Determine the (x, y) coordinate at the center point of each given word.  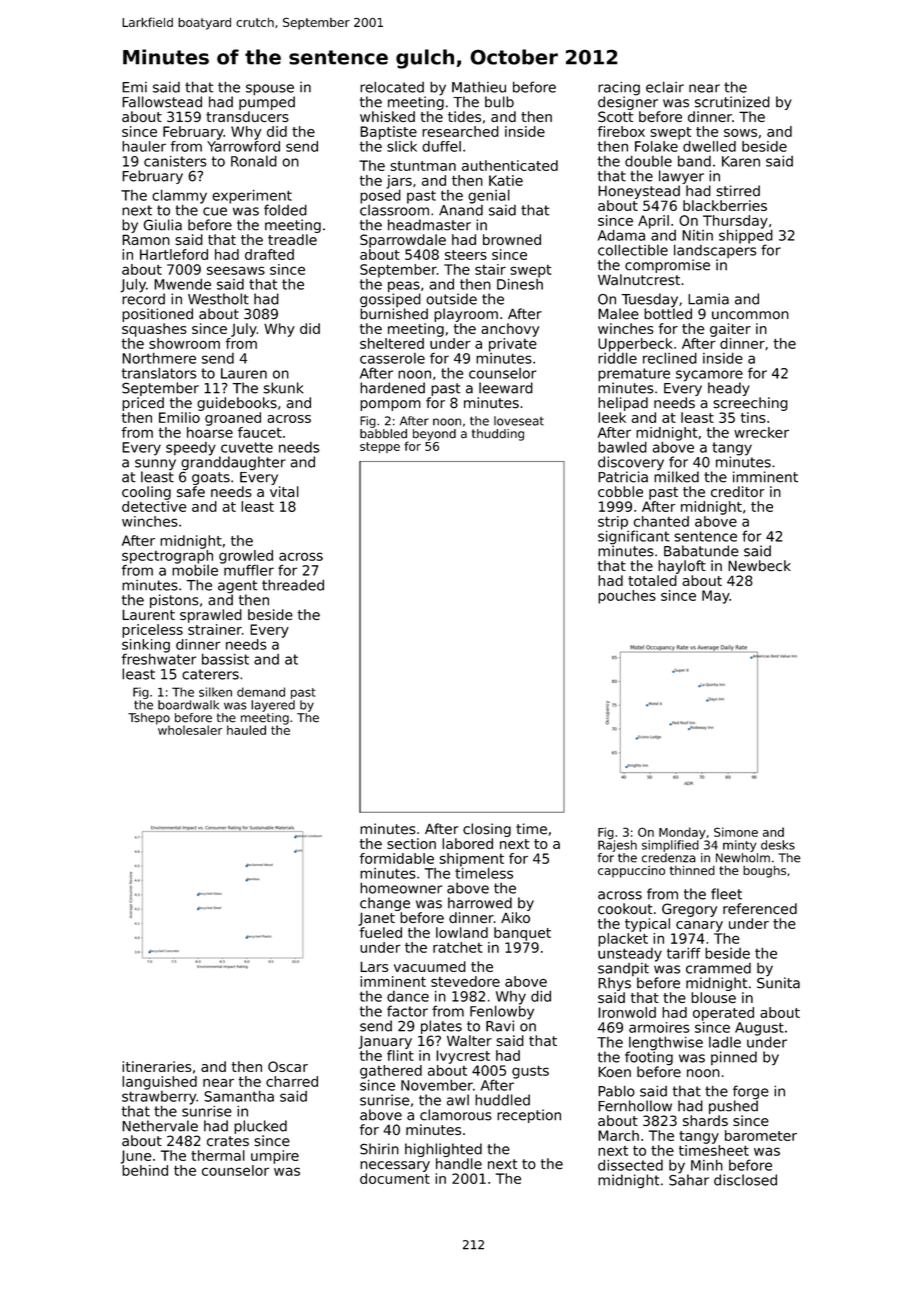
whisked (387, 116)
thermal (218, 1155)
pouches (627, 597)
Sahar (689, 1180)
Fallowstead (162, 102)
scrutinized (732, 102)
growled (246, 557)
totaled (652, 580)
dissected (630, 1165)
